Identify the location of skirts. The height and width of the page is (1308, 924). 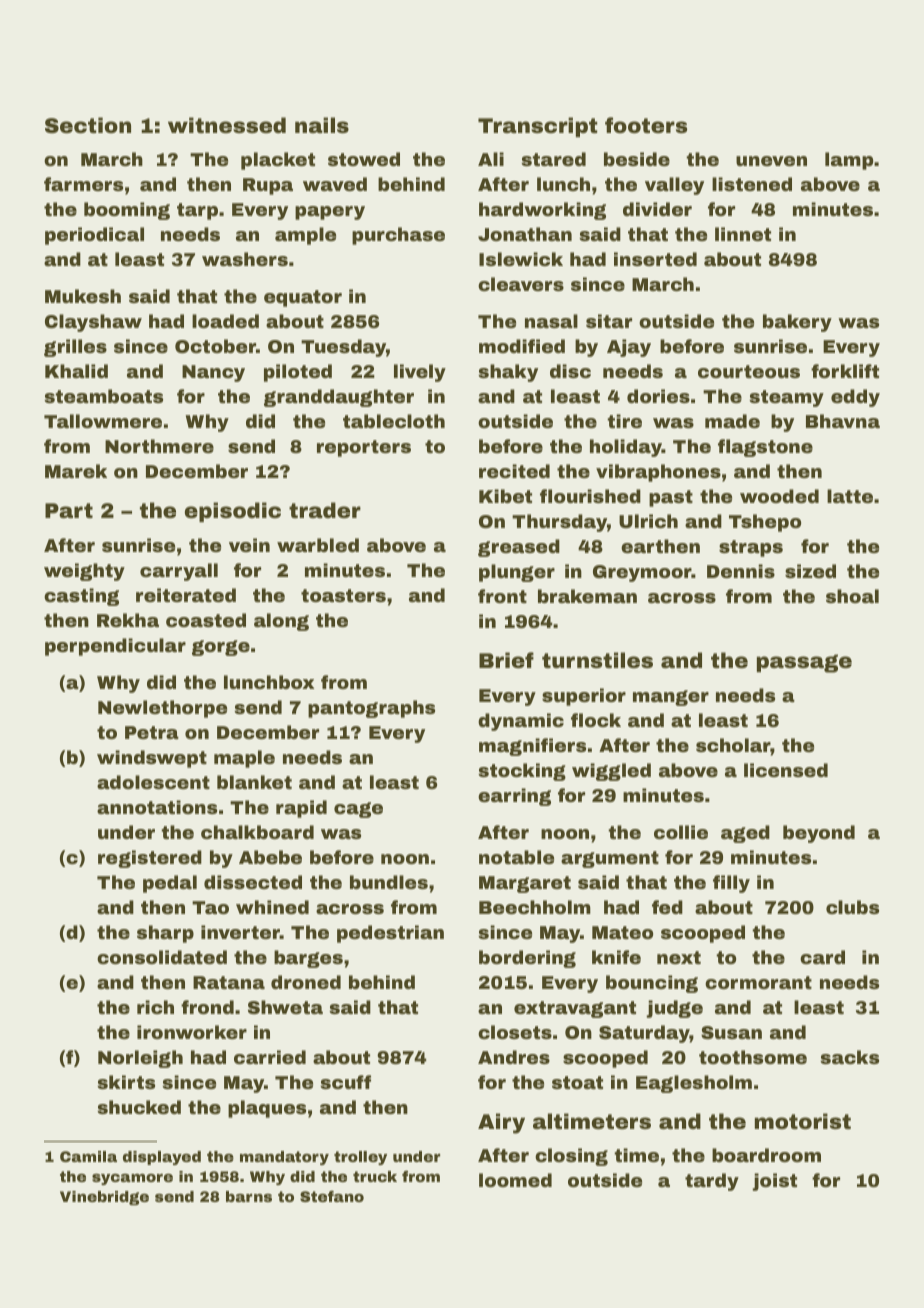
(126, 1082).
